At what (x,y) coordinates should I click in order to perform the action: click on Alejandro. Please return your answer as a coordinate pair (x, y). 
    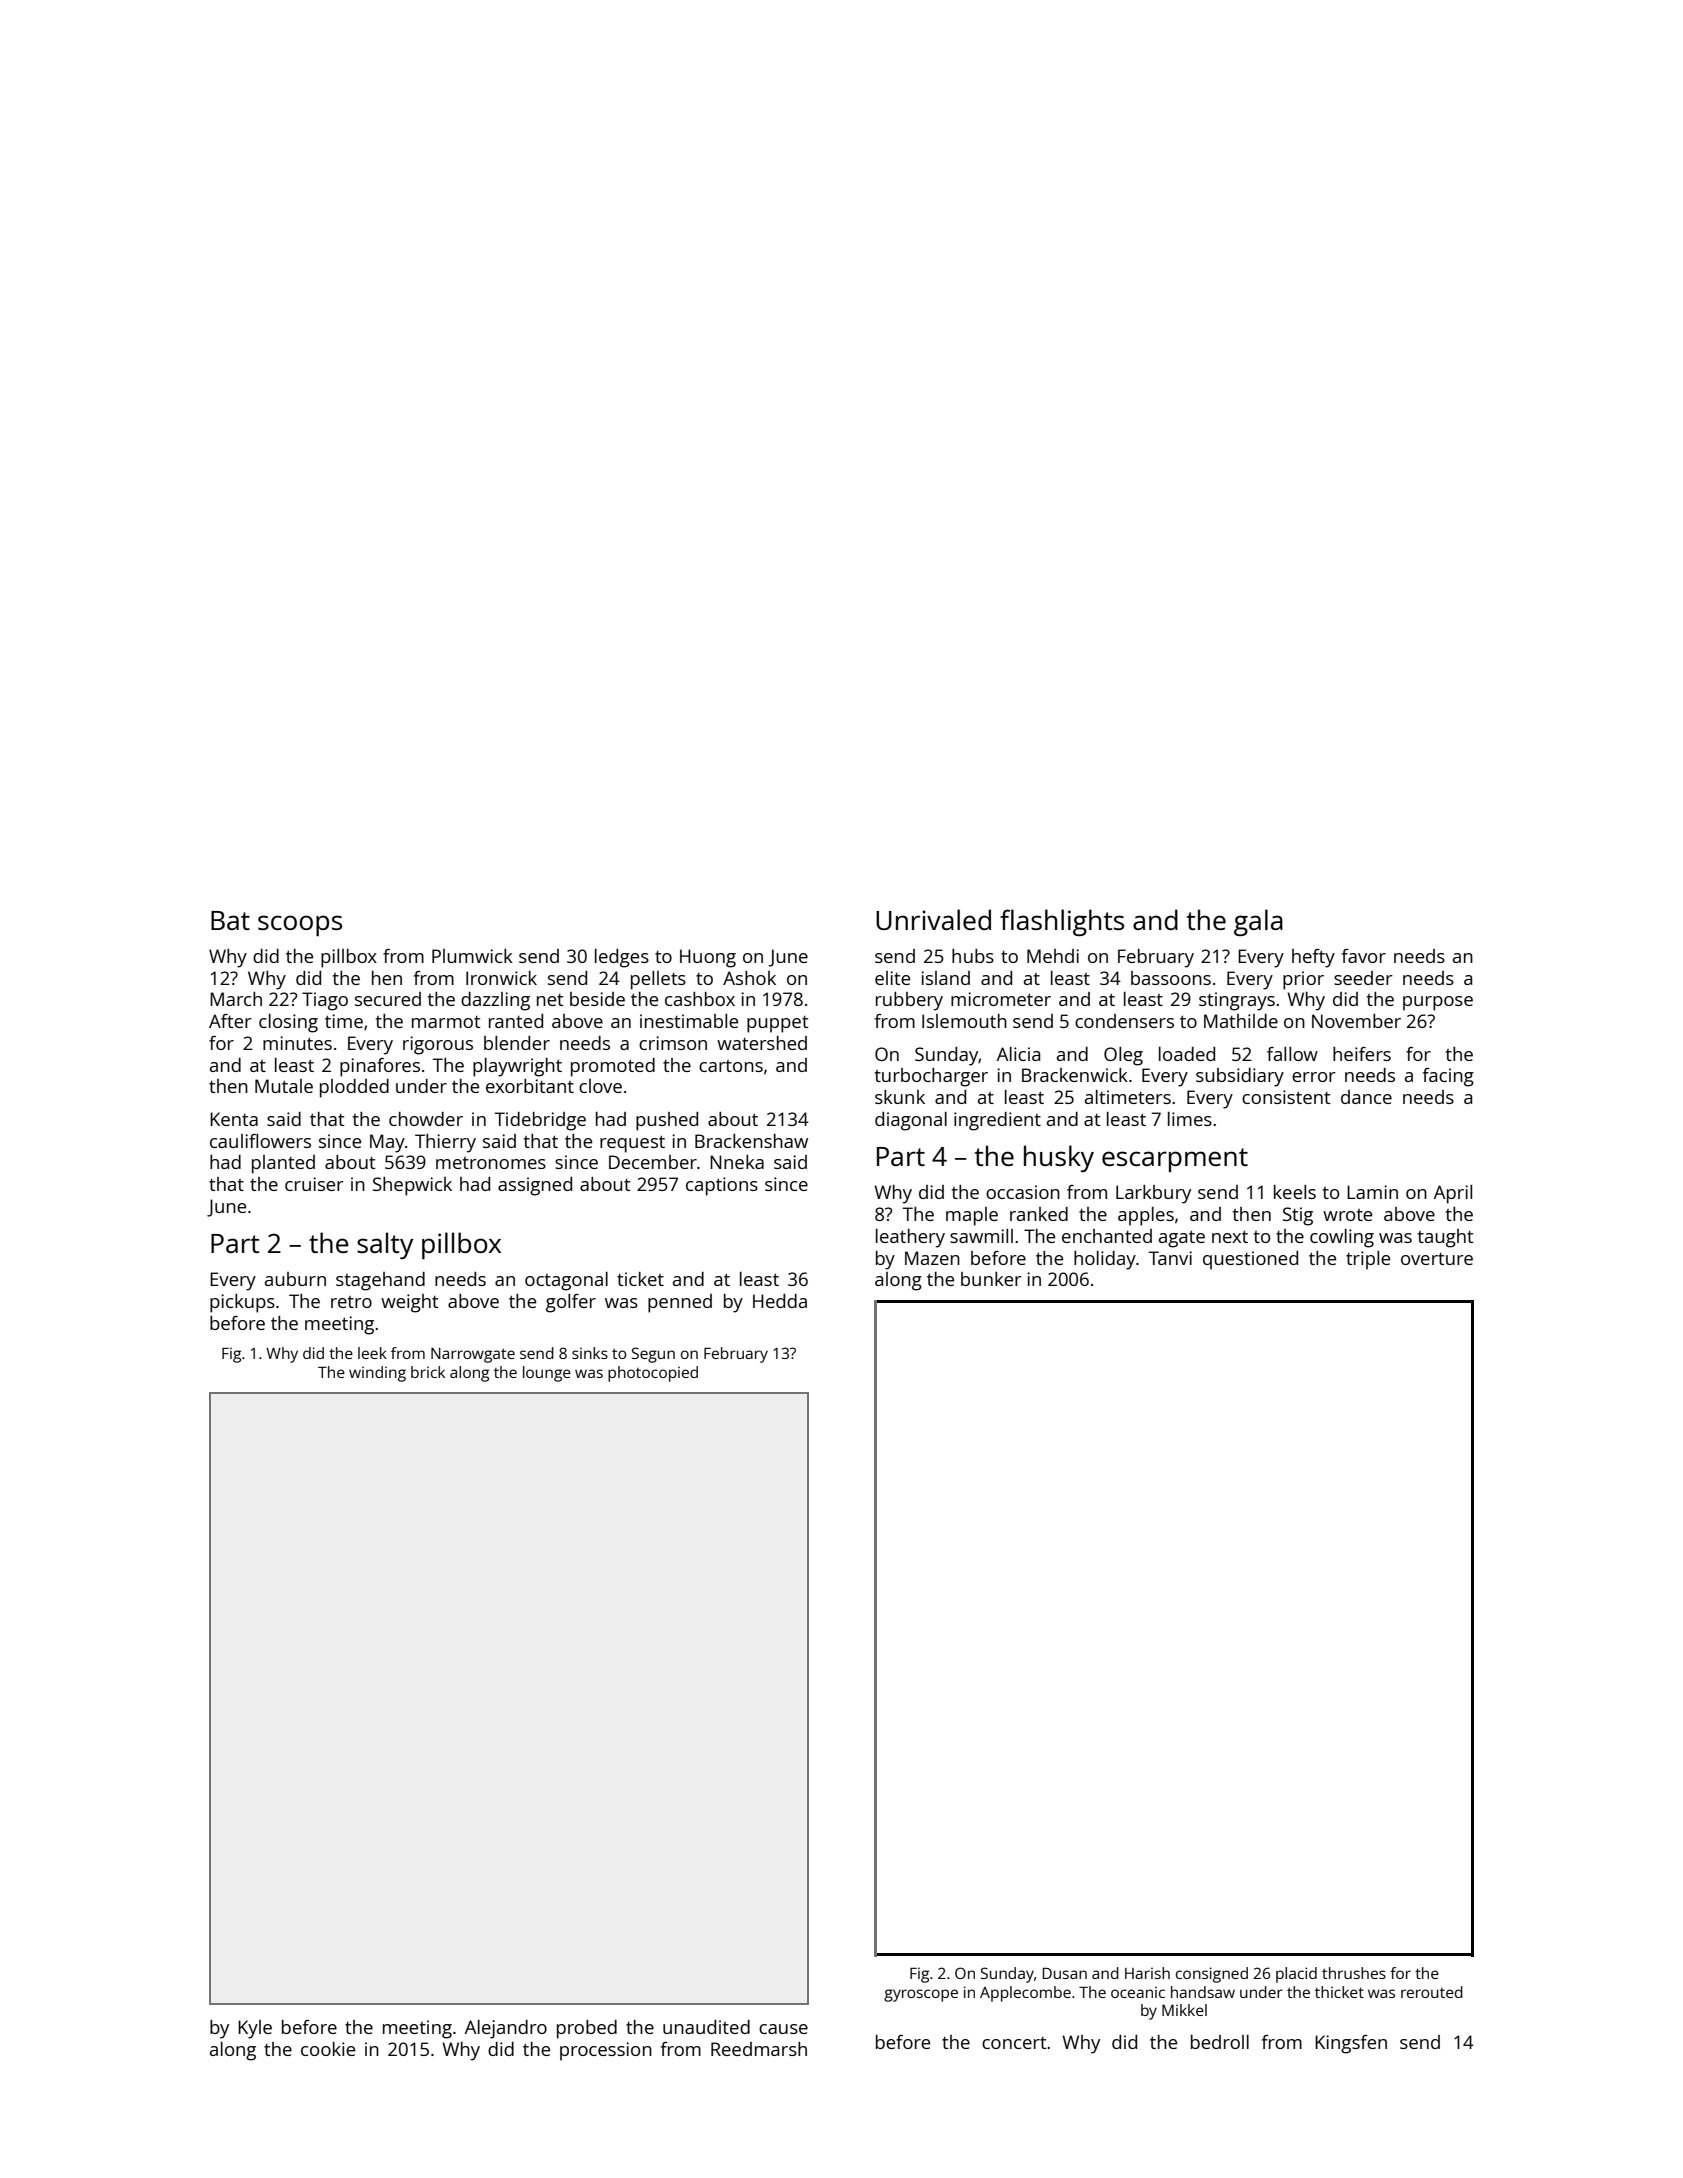
    Looking at the image, I should click on (506, 2029).
